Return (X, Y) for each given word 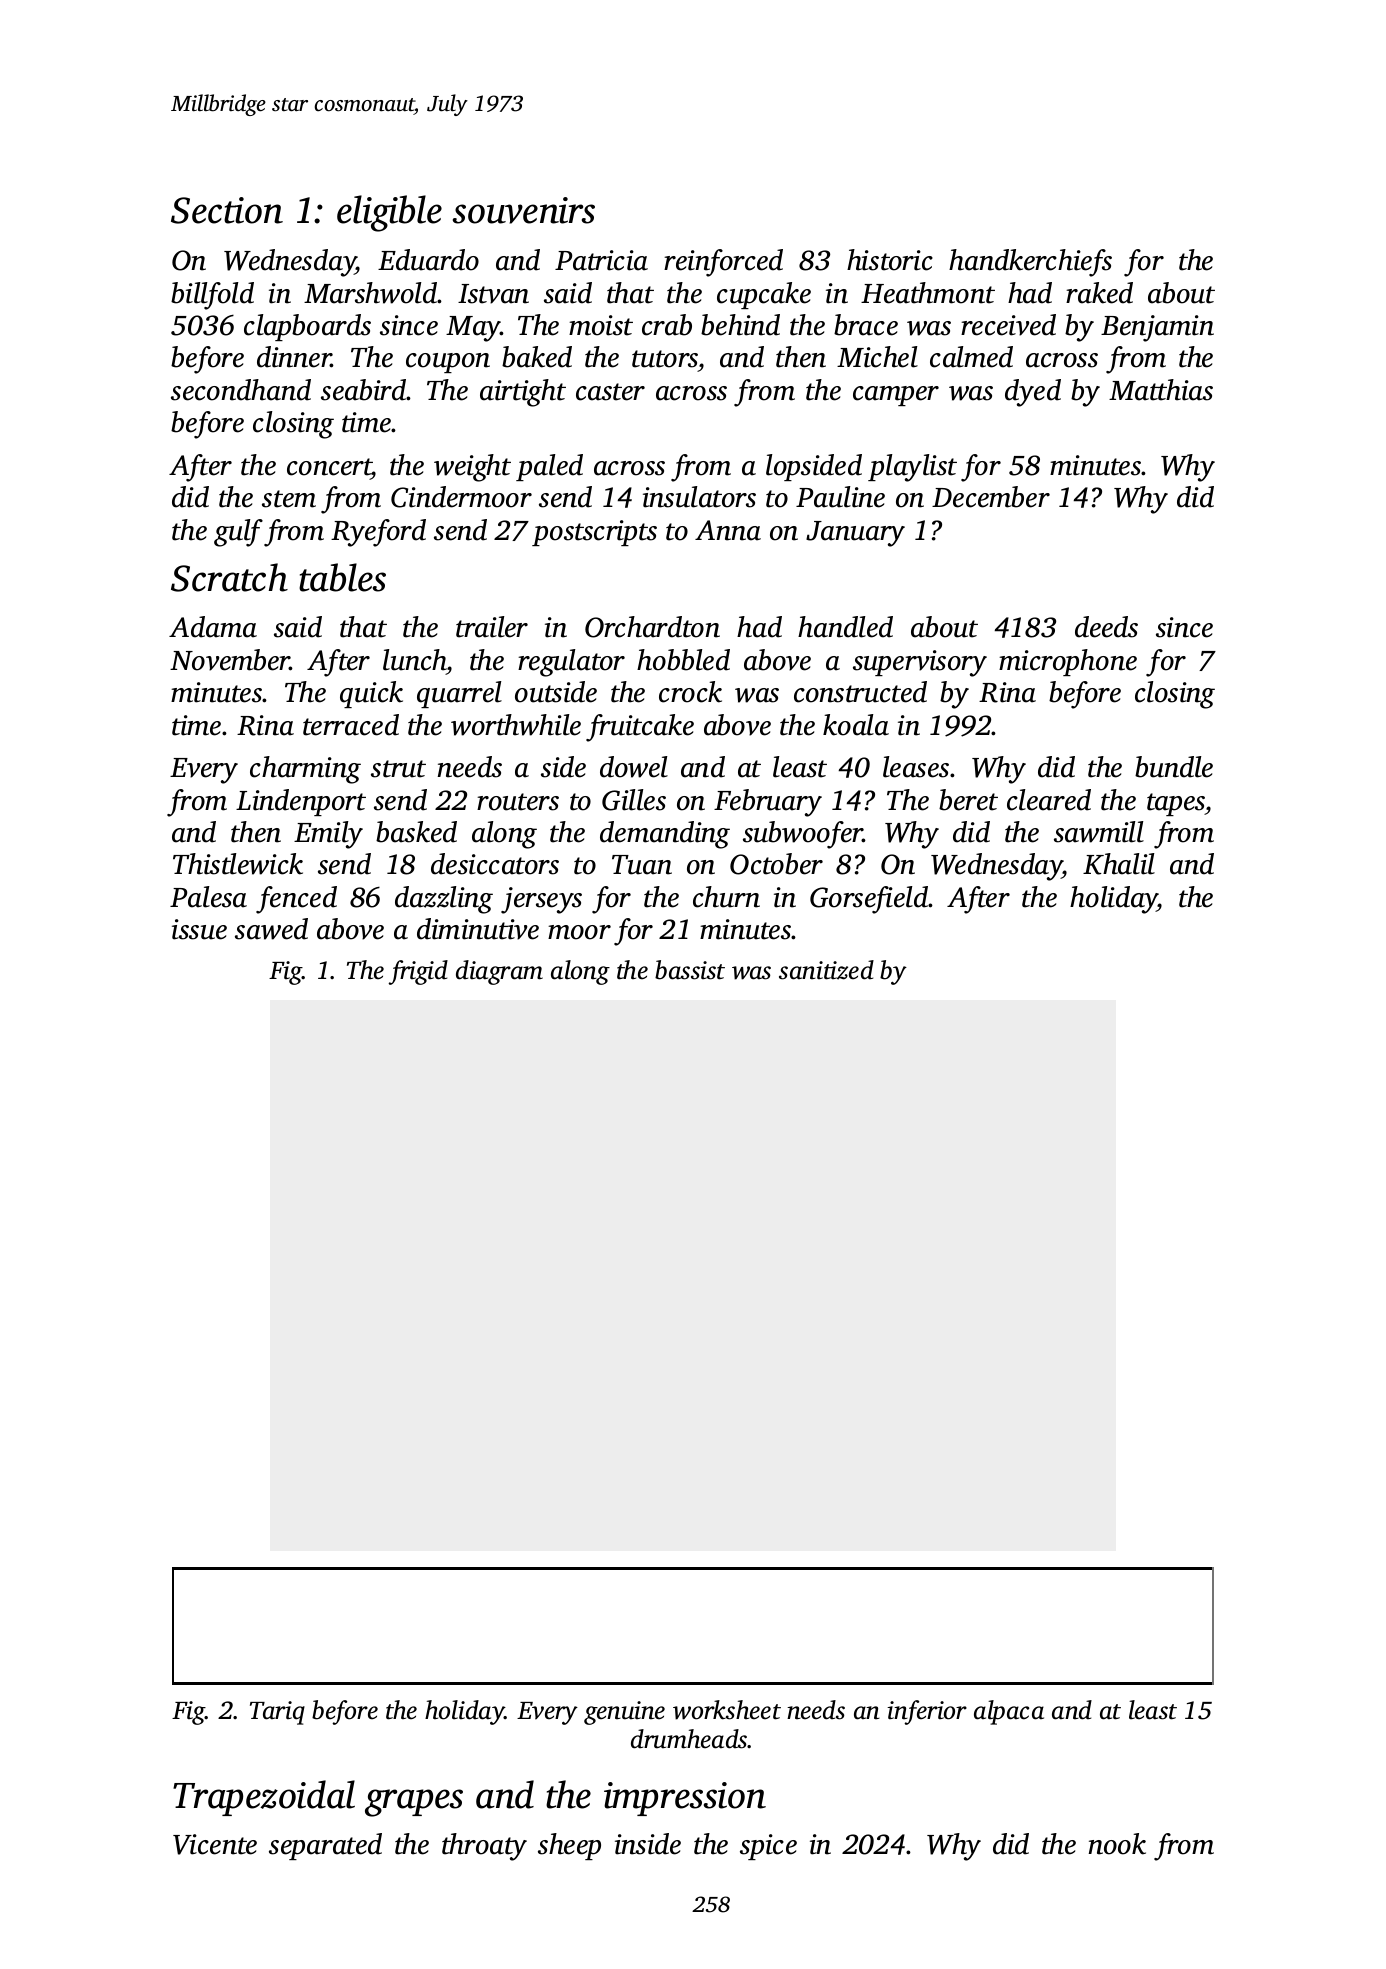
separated (325, 1846)
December (991, 497)
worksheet (727, 1710)
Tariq (277, 1713)
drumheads (689, 1739)
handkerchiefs (1030, 263)
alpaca (1009, 1712)
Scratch (229, 577)
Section (227, 210)
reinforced (723, 263)
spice (768, 1847)
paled (549, 467)
